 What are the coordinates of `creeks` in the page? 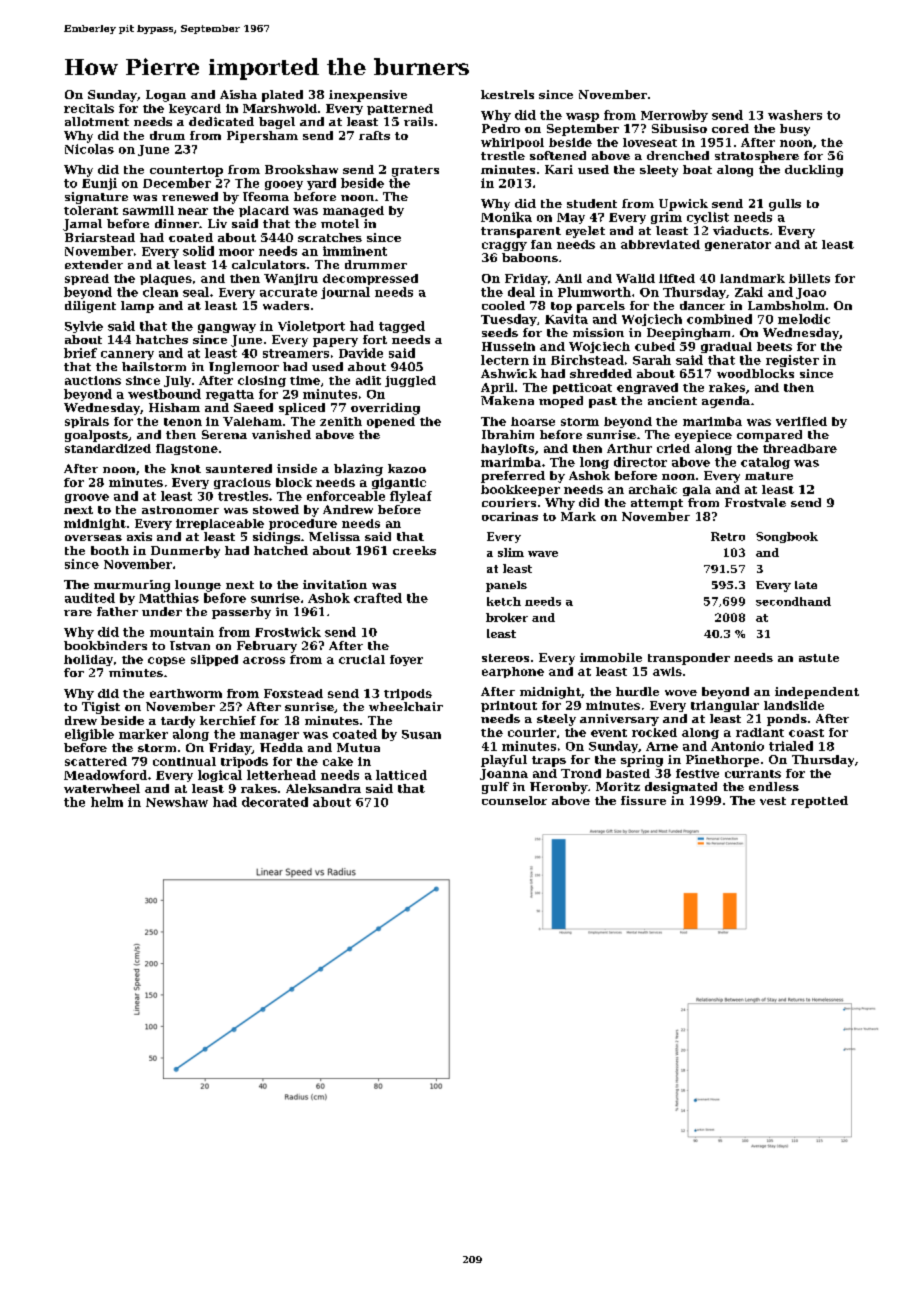 It's located at (414, 550).
